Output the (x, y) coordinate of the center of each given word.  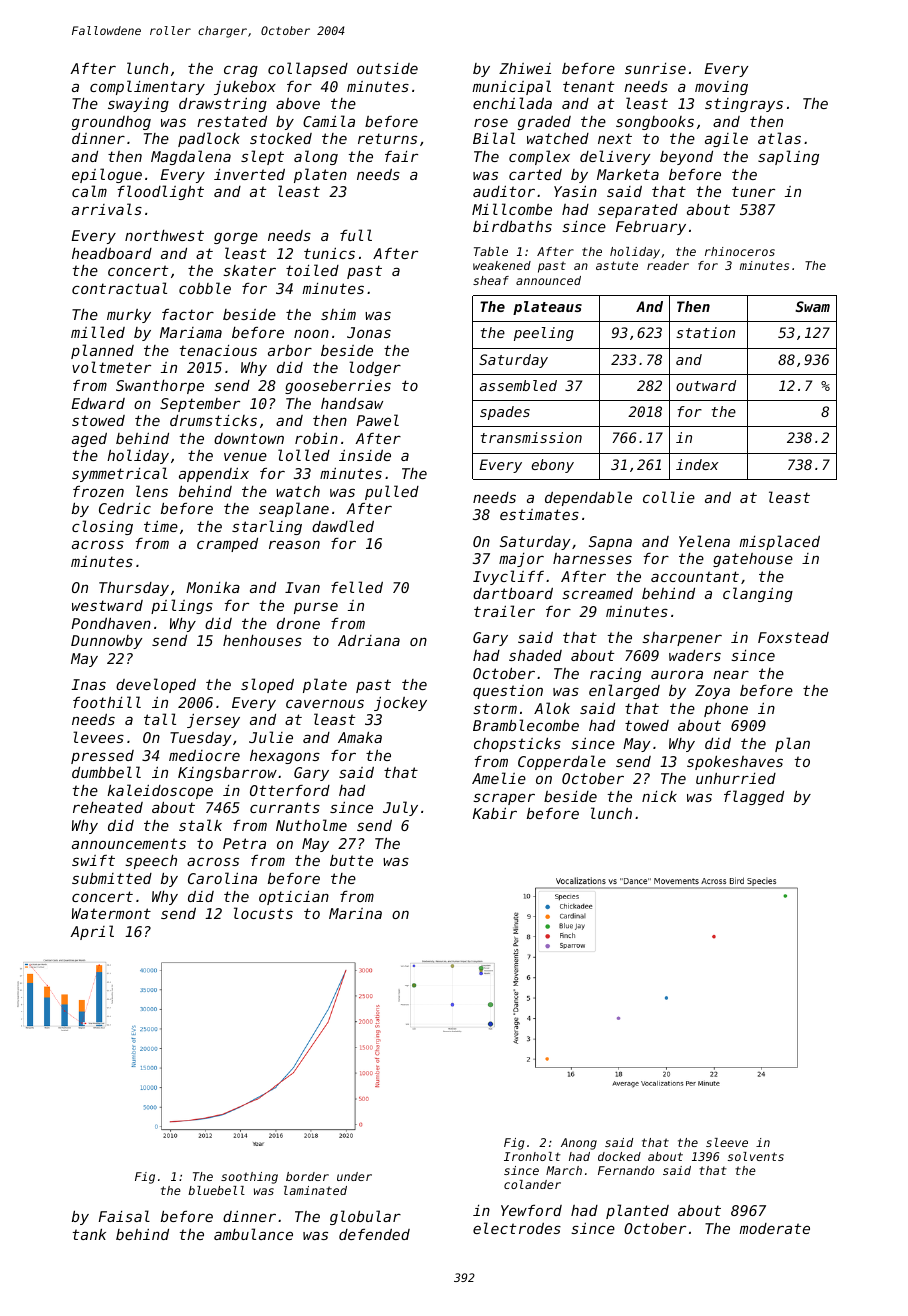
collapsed (308, 69)
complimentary (147, 87)
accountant (695, 576)
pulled (392, 492)
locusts (263, 913)
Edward (98, 403)
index (697, 464)
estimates (539, 514)
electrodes (517, 1228)
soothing (249, 1178)
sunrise (655, 68)
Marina (355, 913)
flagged (754, 797)
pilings (182, 606)
